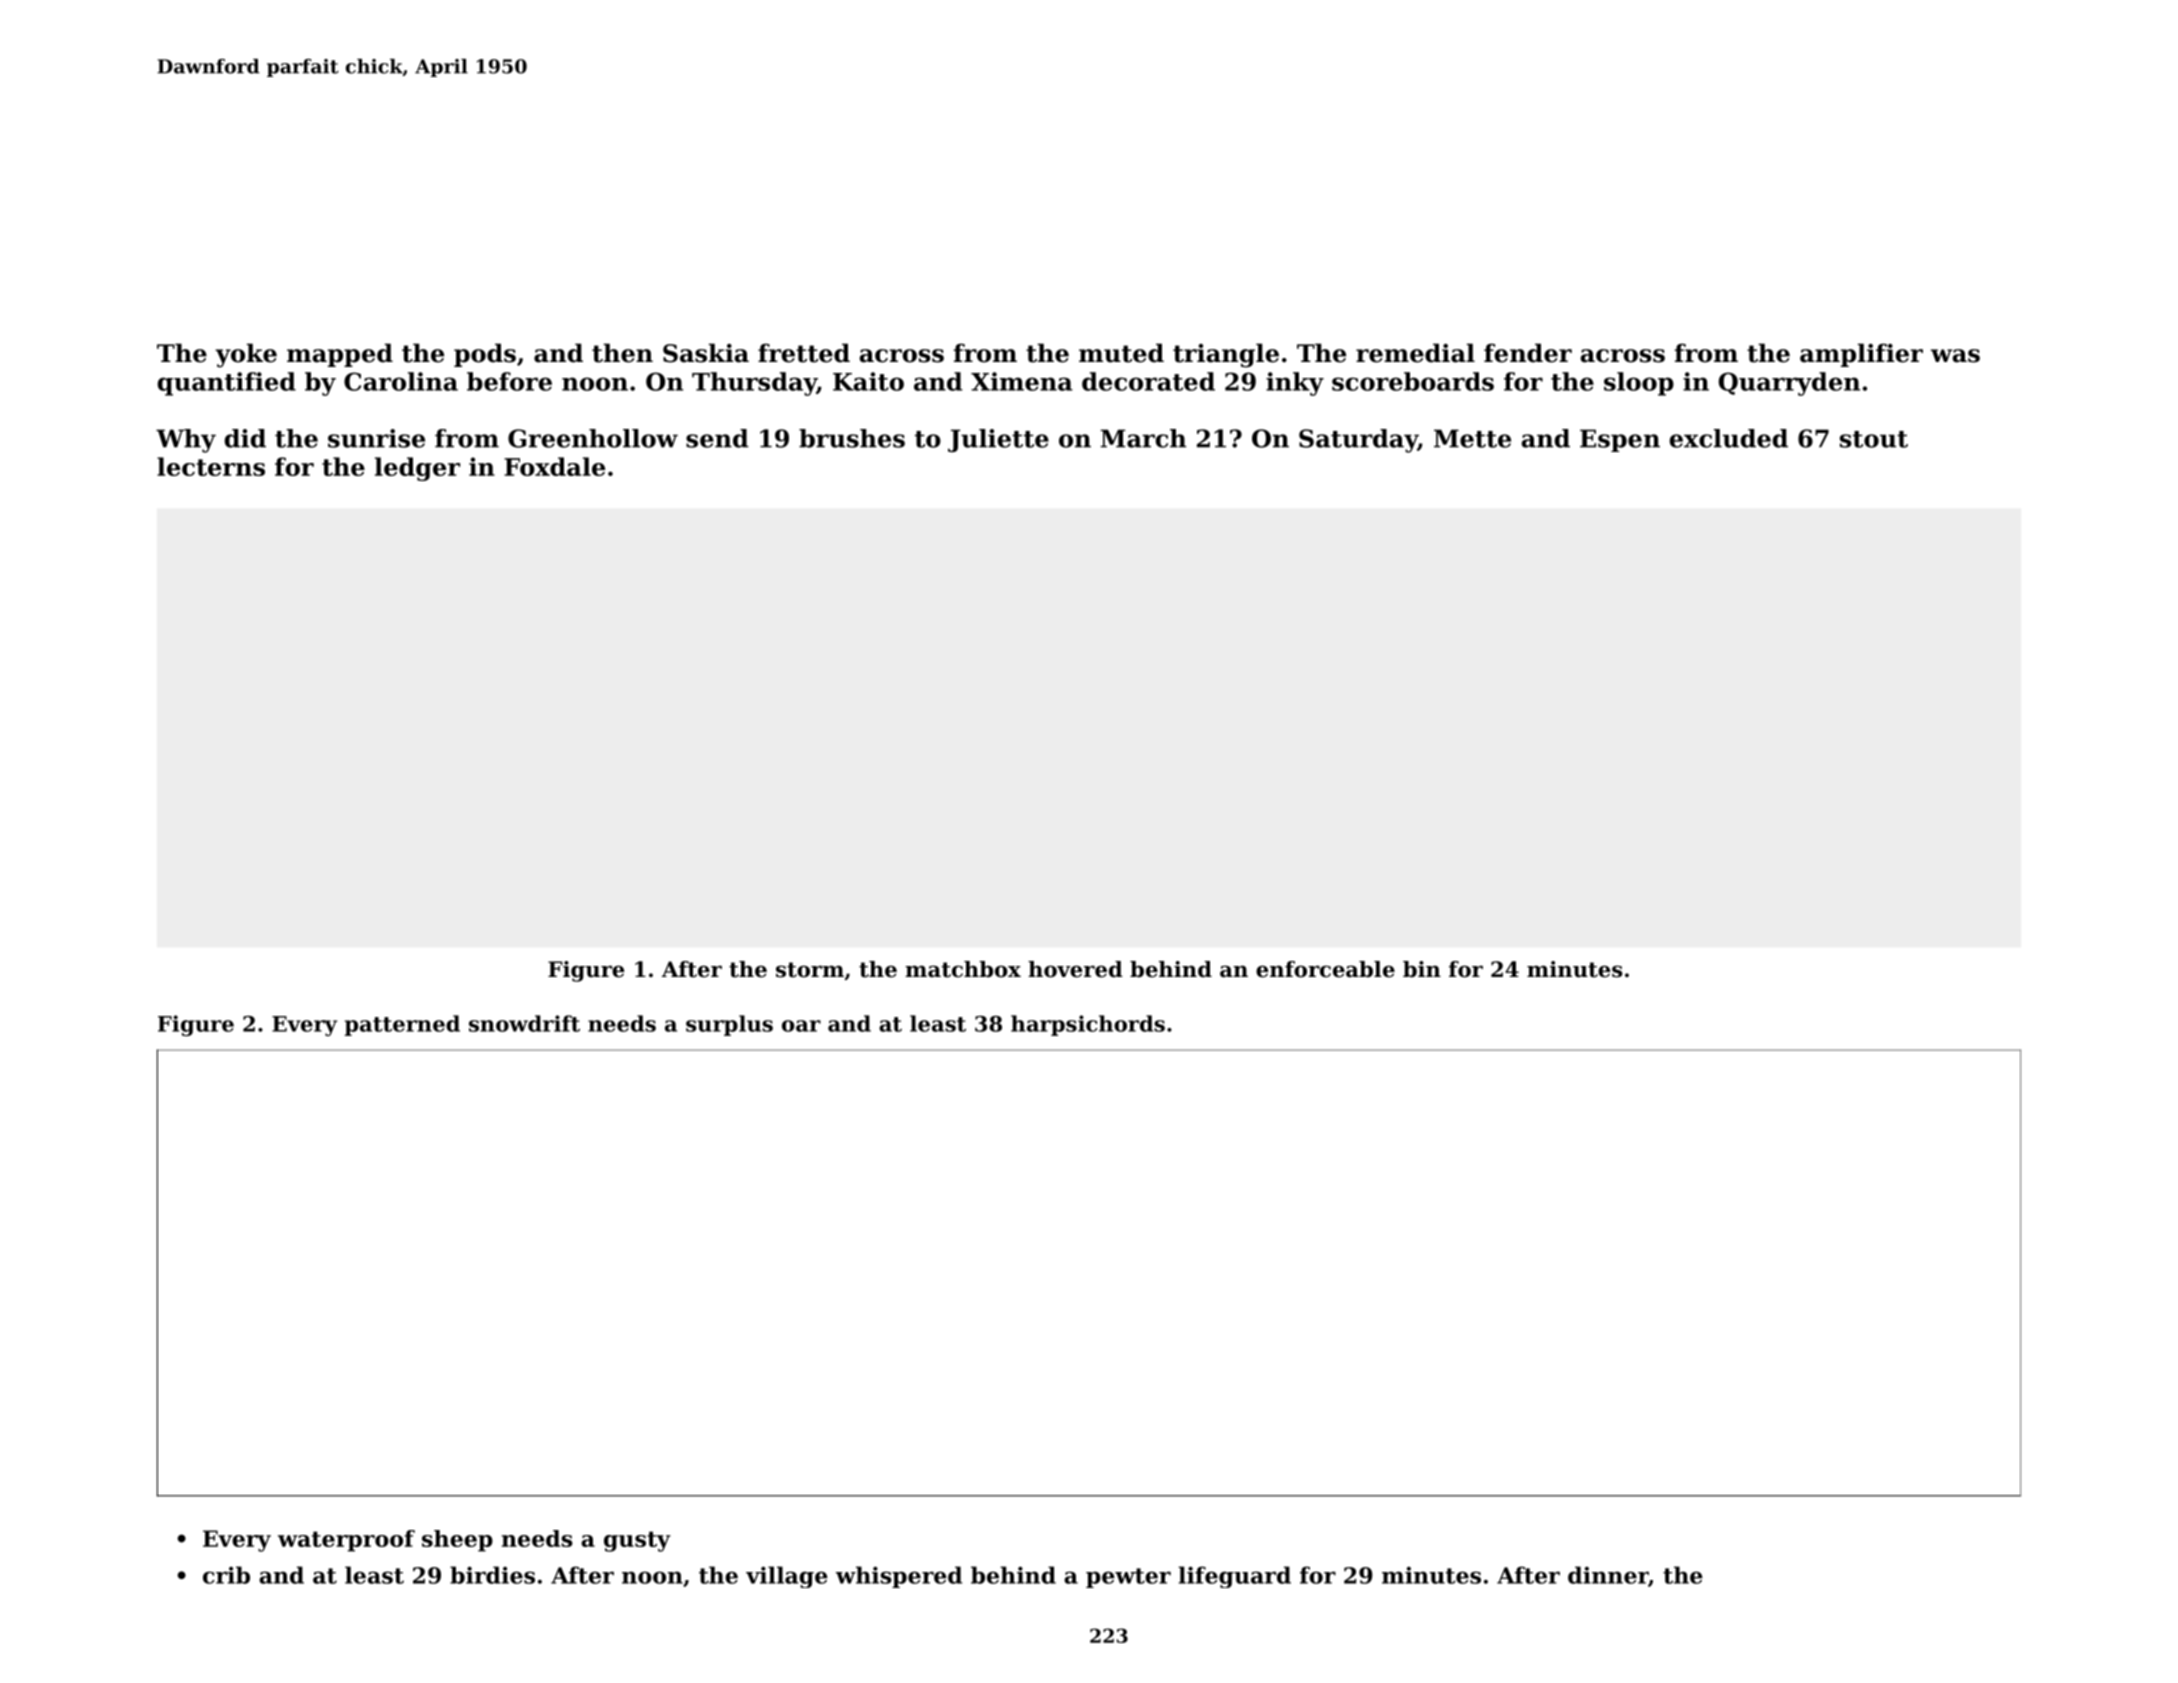 This document has height=1683, width=2178. I want to click on patterned, so click(402, 1025).
